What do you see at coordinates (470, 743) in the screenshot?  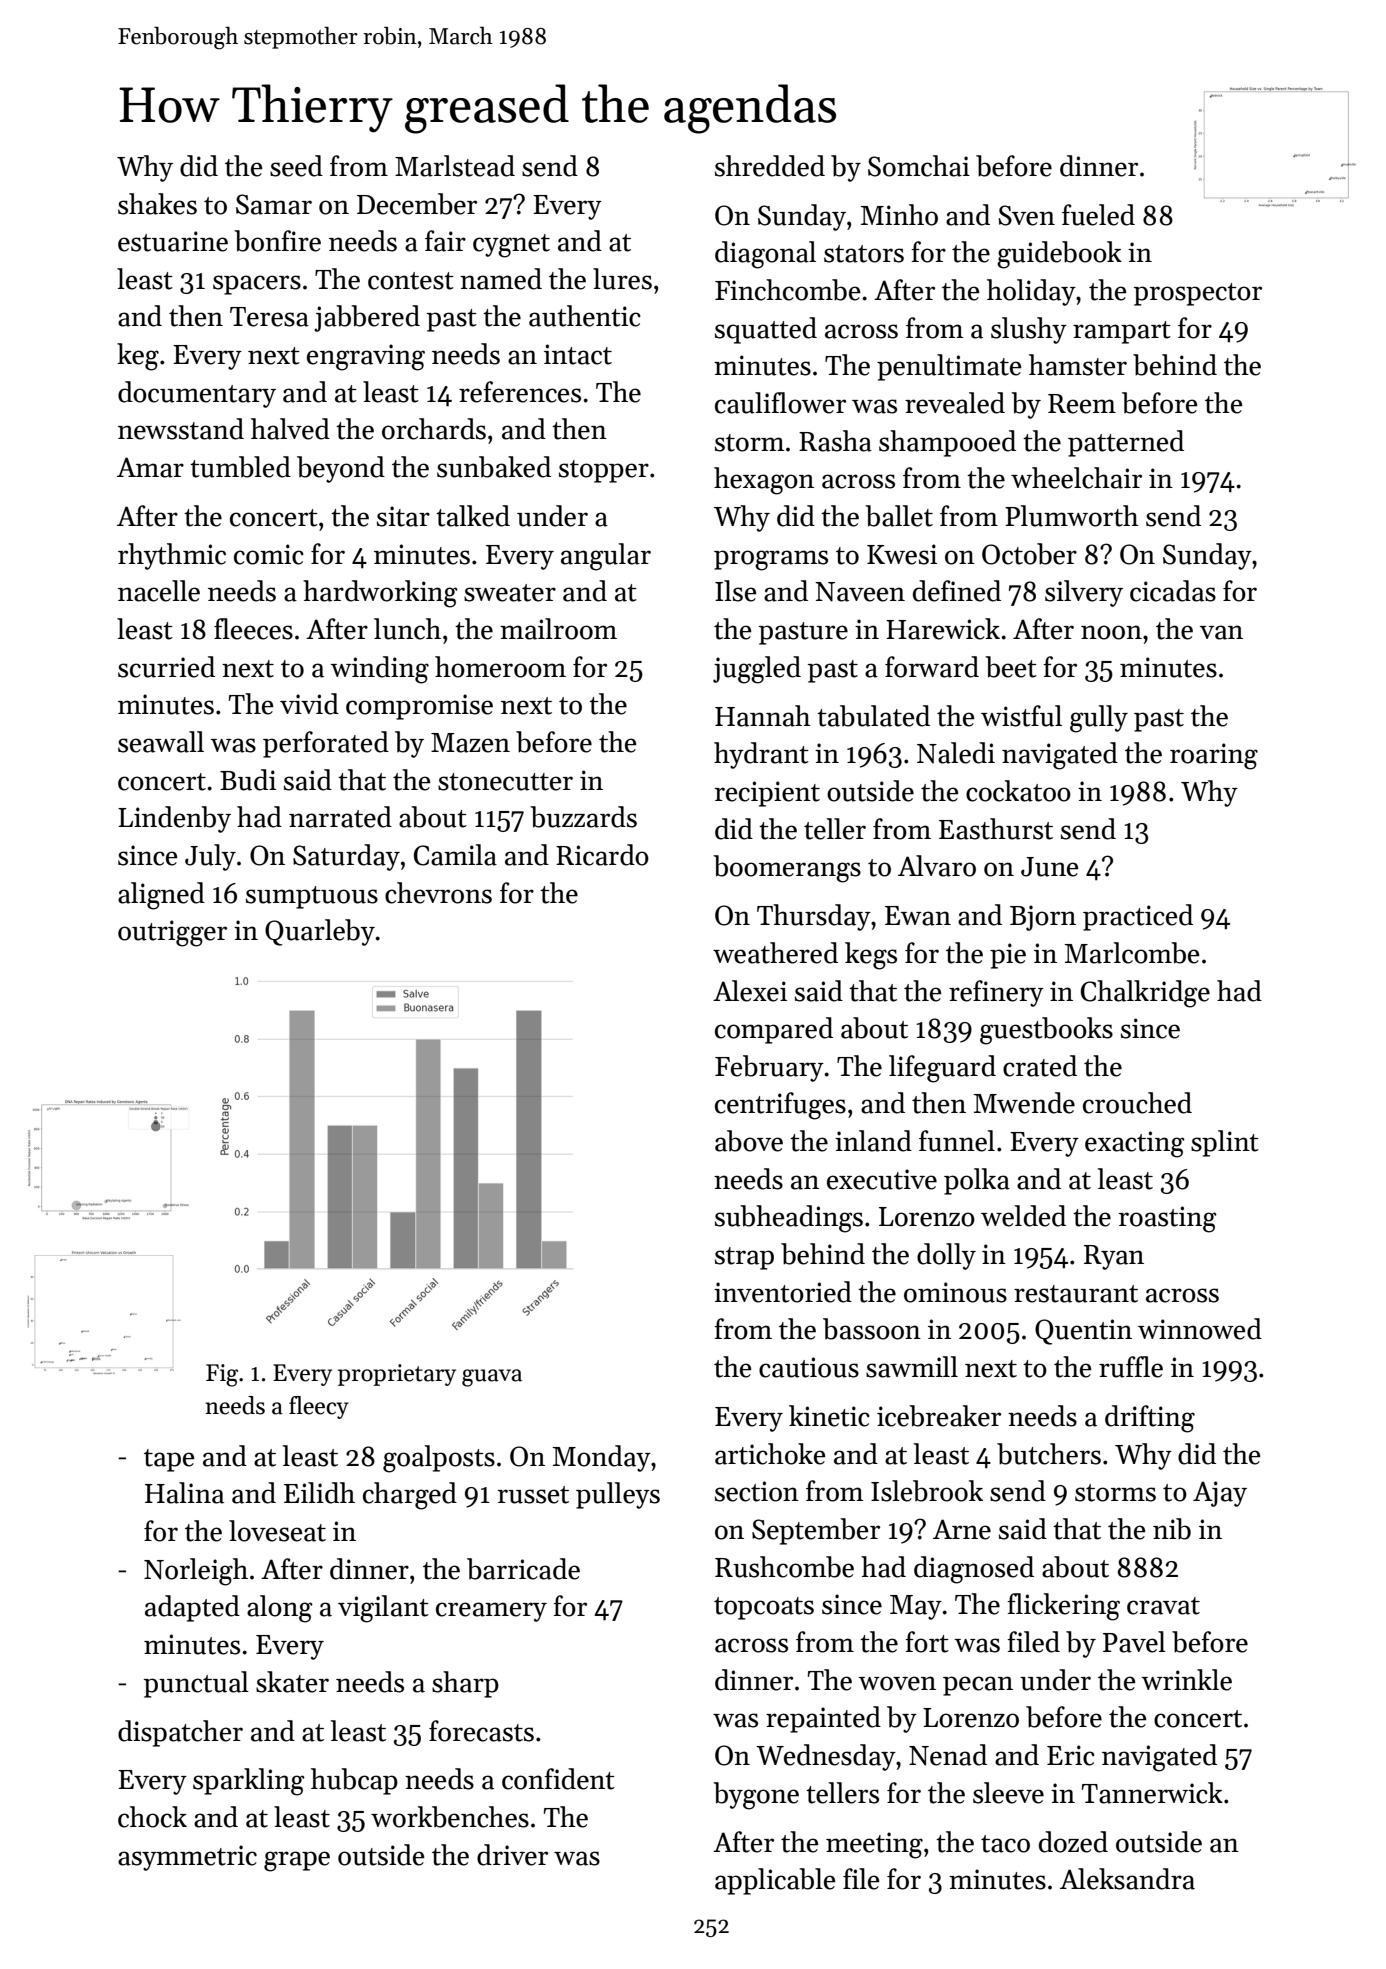 I see `Mazen` at bounding box center [470, 743].
